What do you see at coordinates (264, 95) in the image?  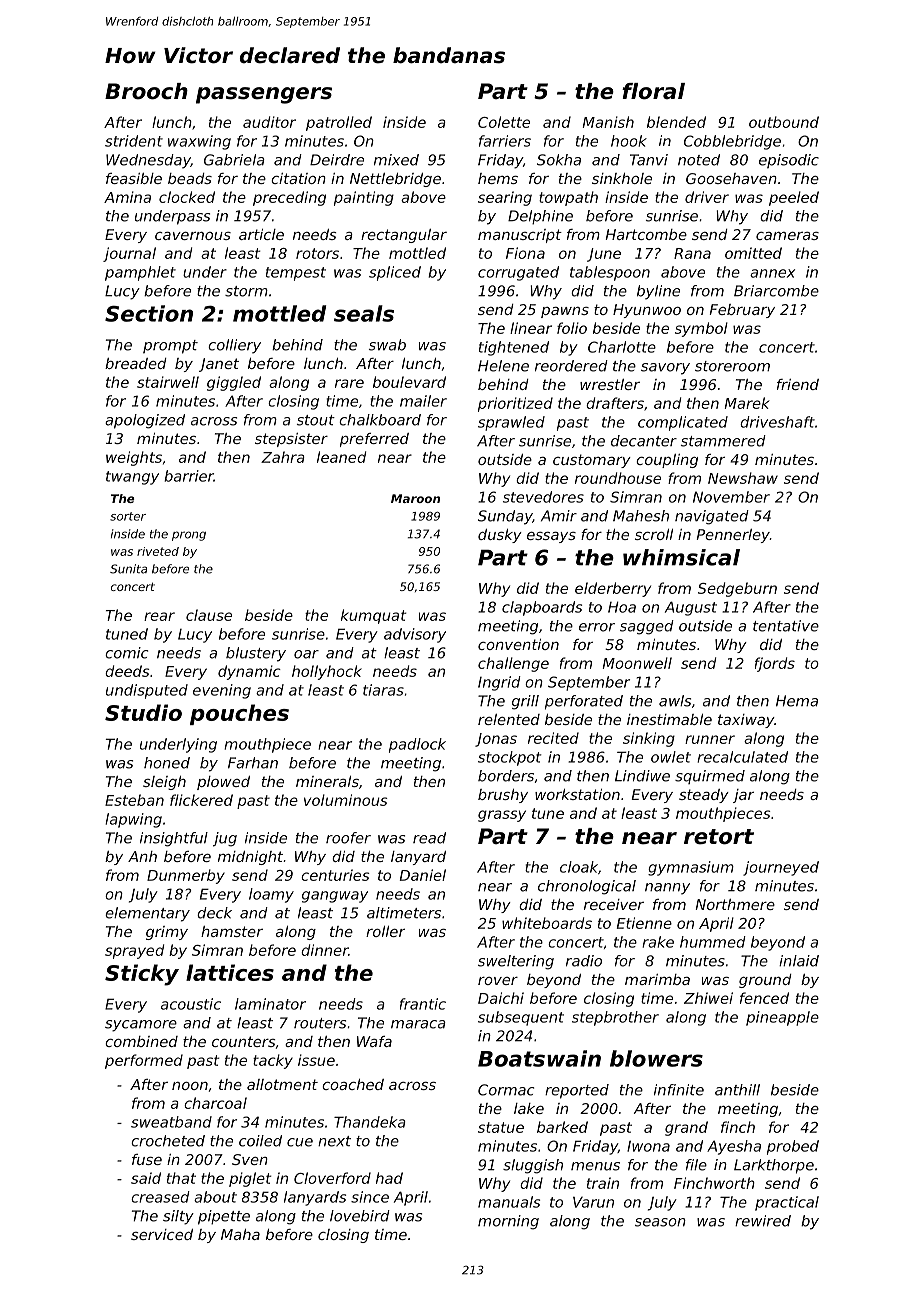 I see `passengers` at bounding box center [264, 95].
